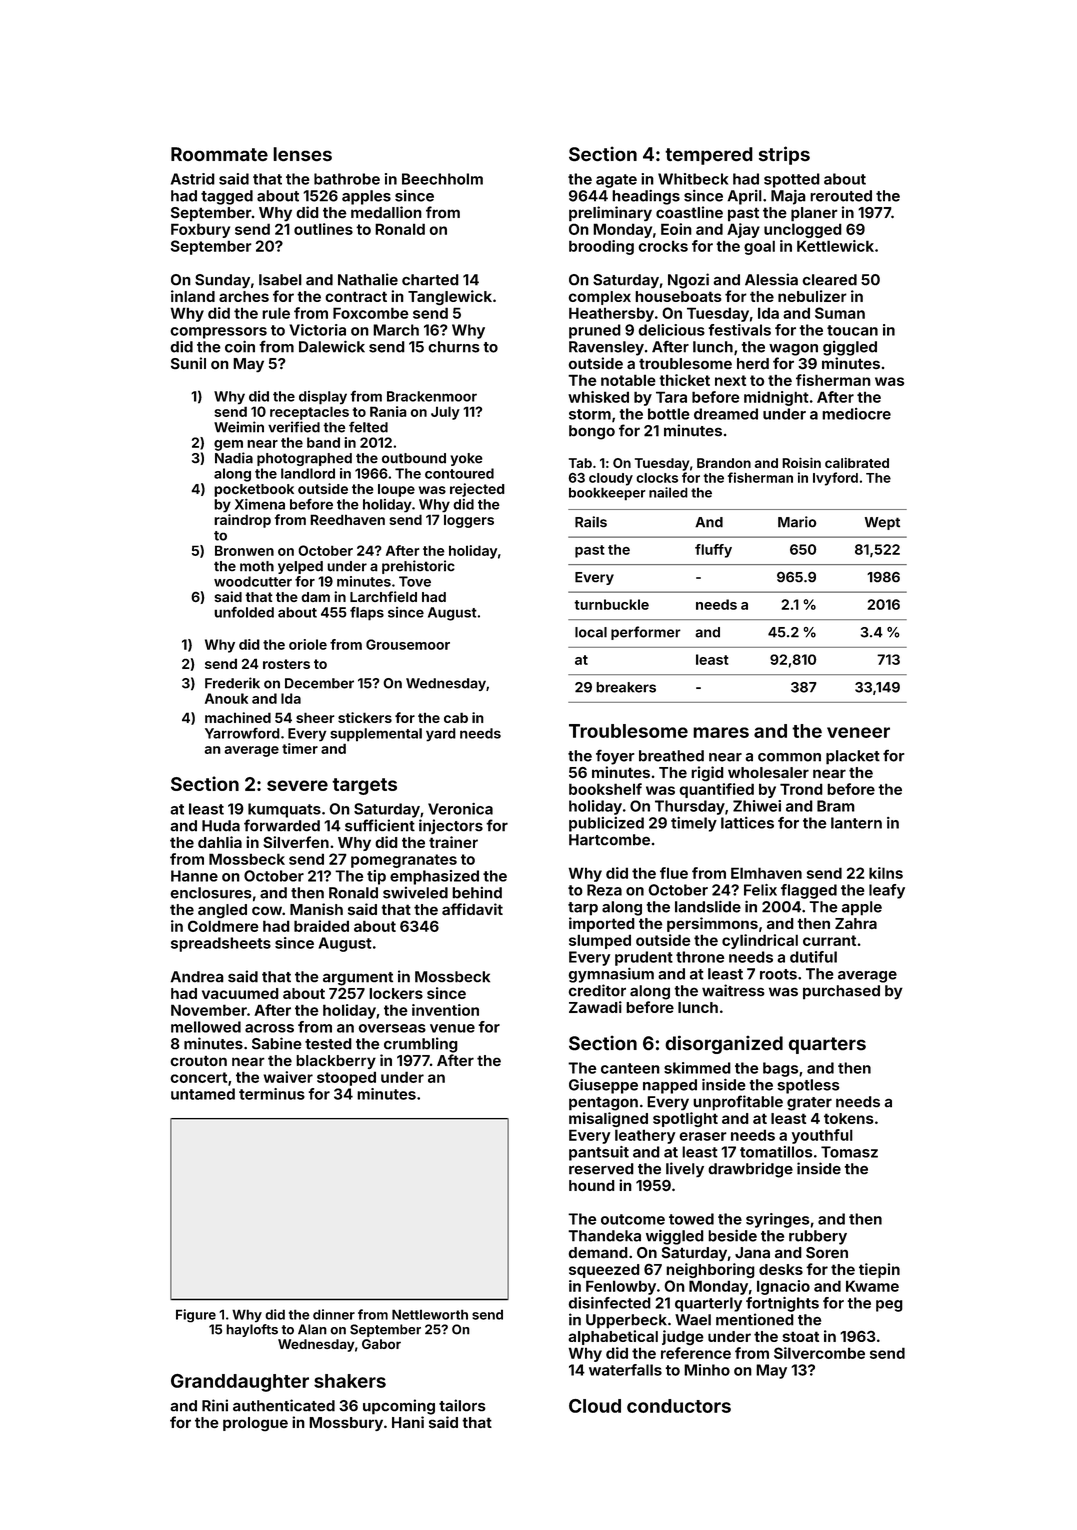 The height and width of the document is (1530, 1077). Describe the element at coordinates (334, 1314) in the document. I see `dinner` at that location.
